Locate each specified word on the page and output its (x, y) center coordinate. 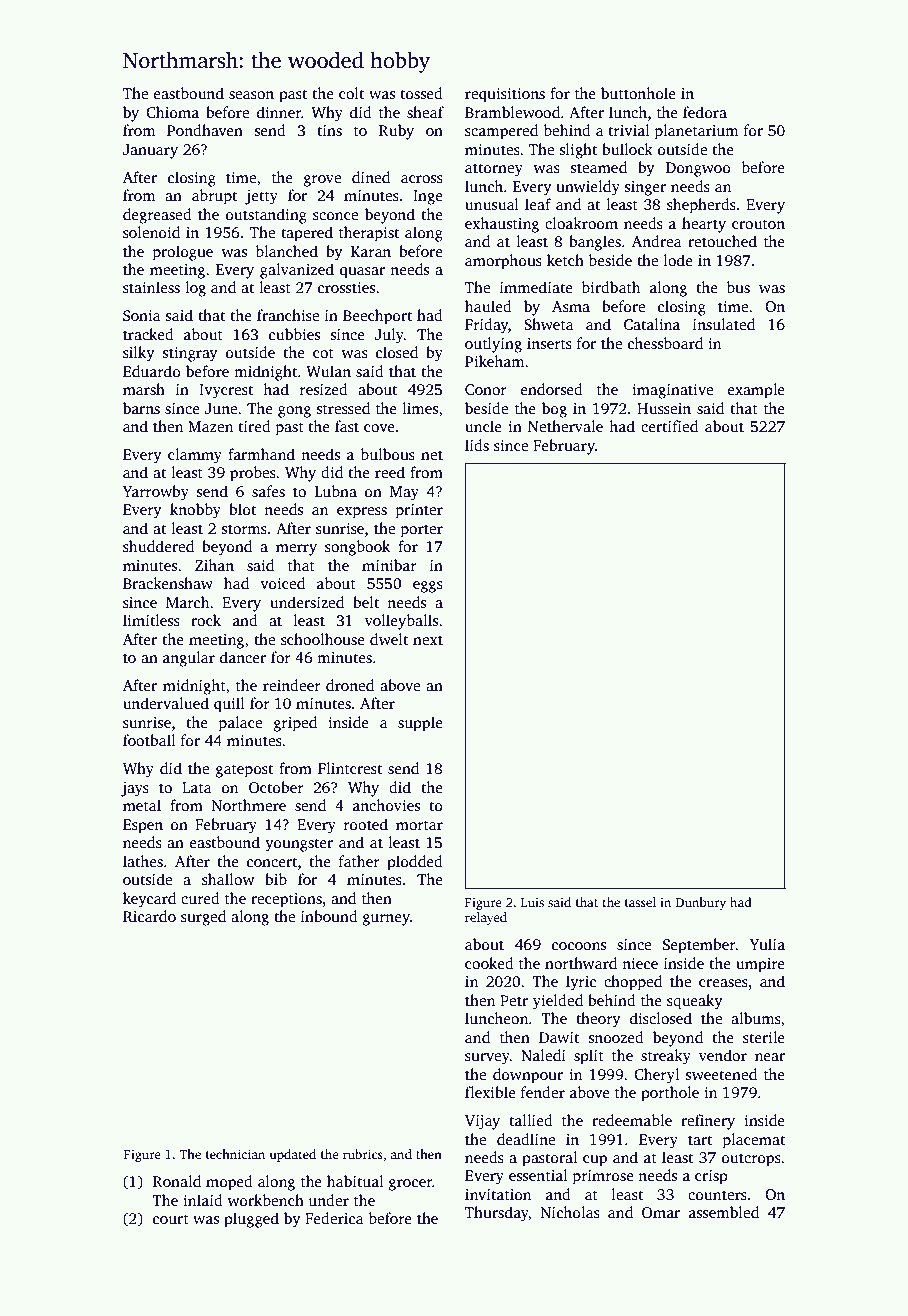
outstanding (266, 216)
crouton (758, 224)
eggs (428, 587)
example (756, 391)
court (171, 1219)
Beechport (377, 317)
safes (268, 491)
